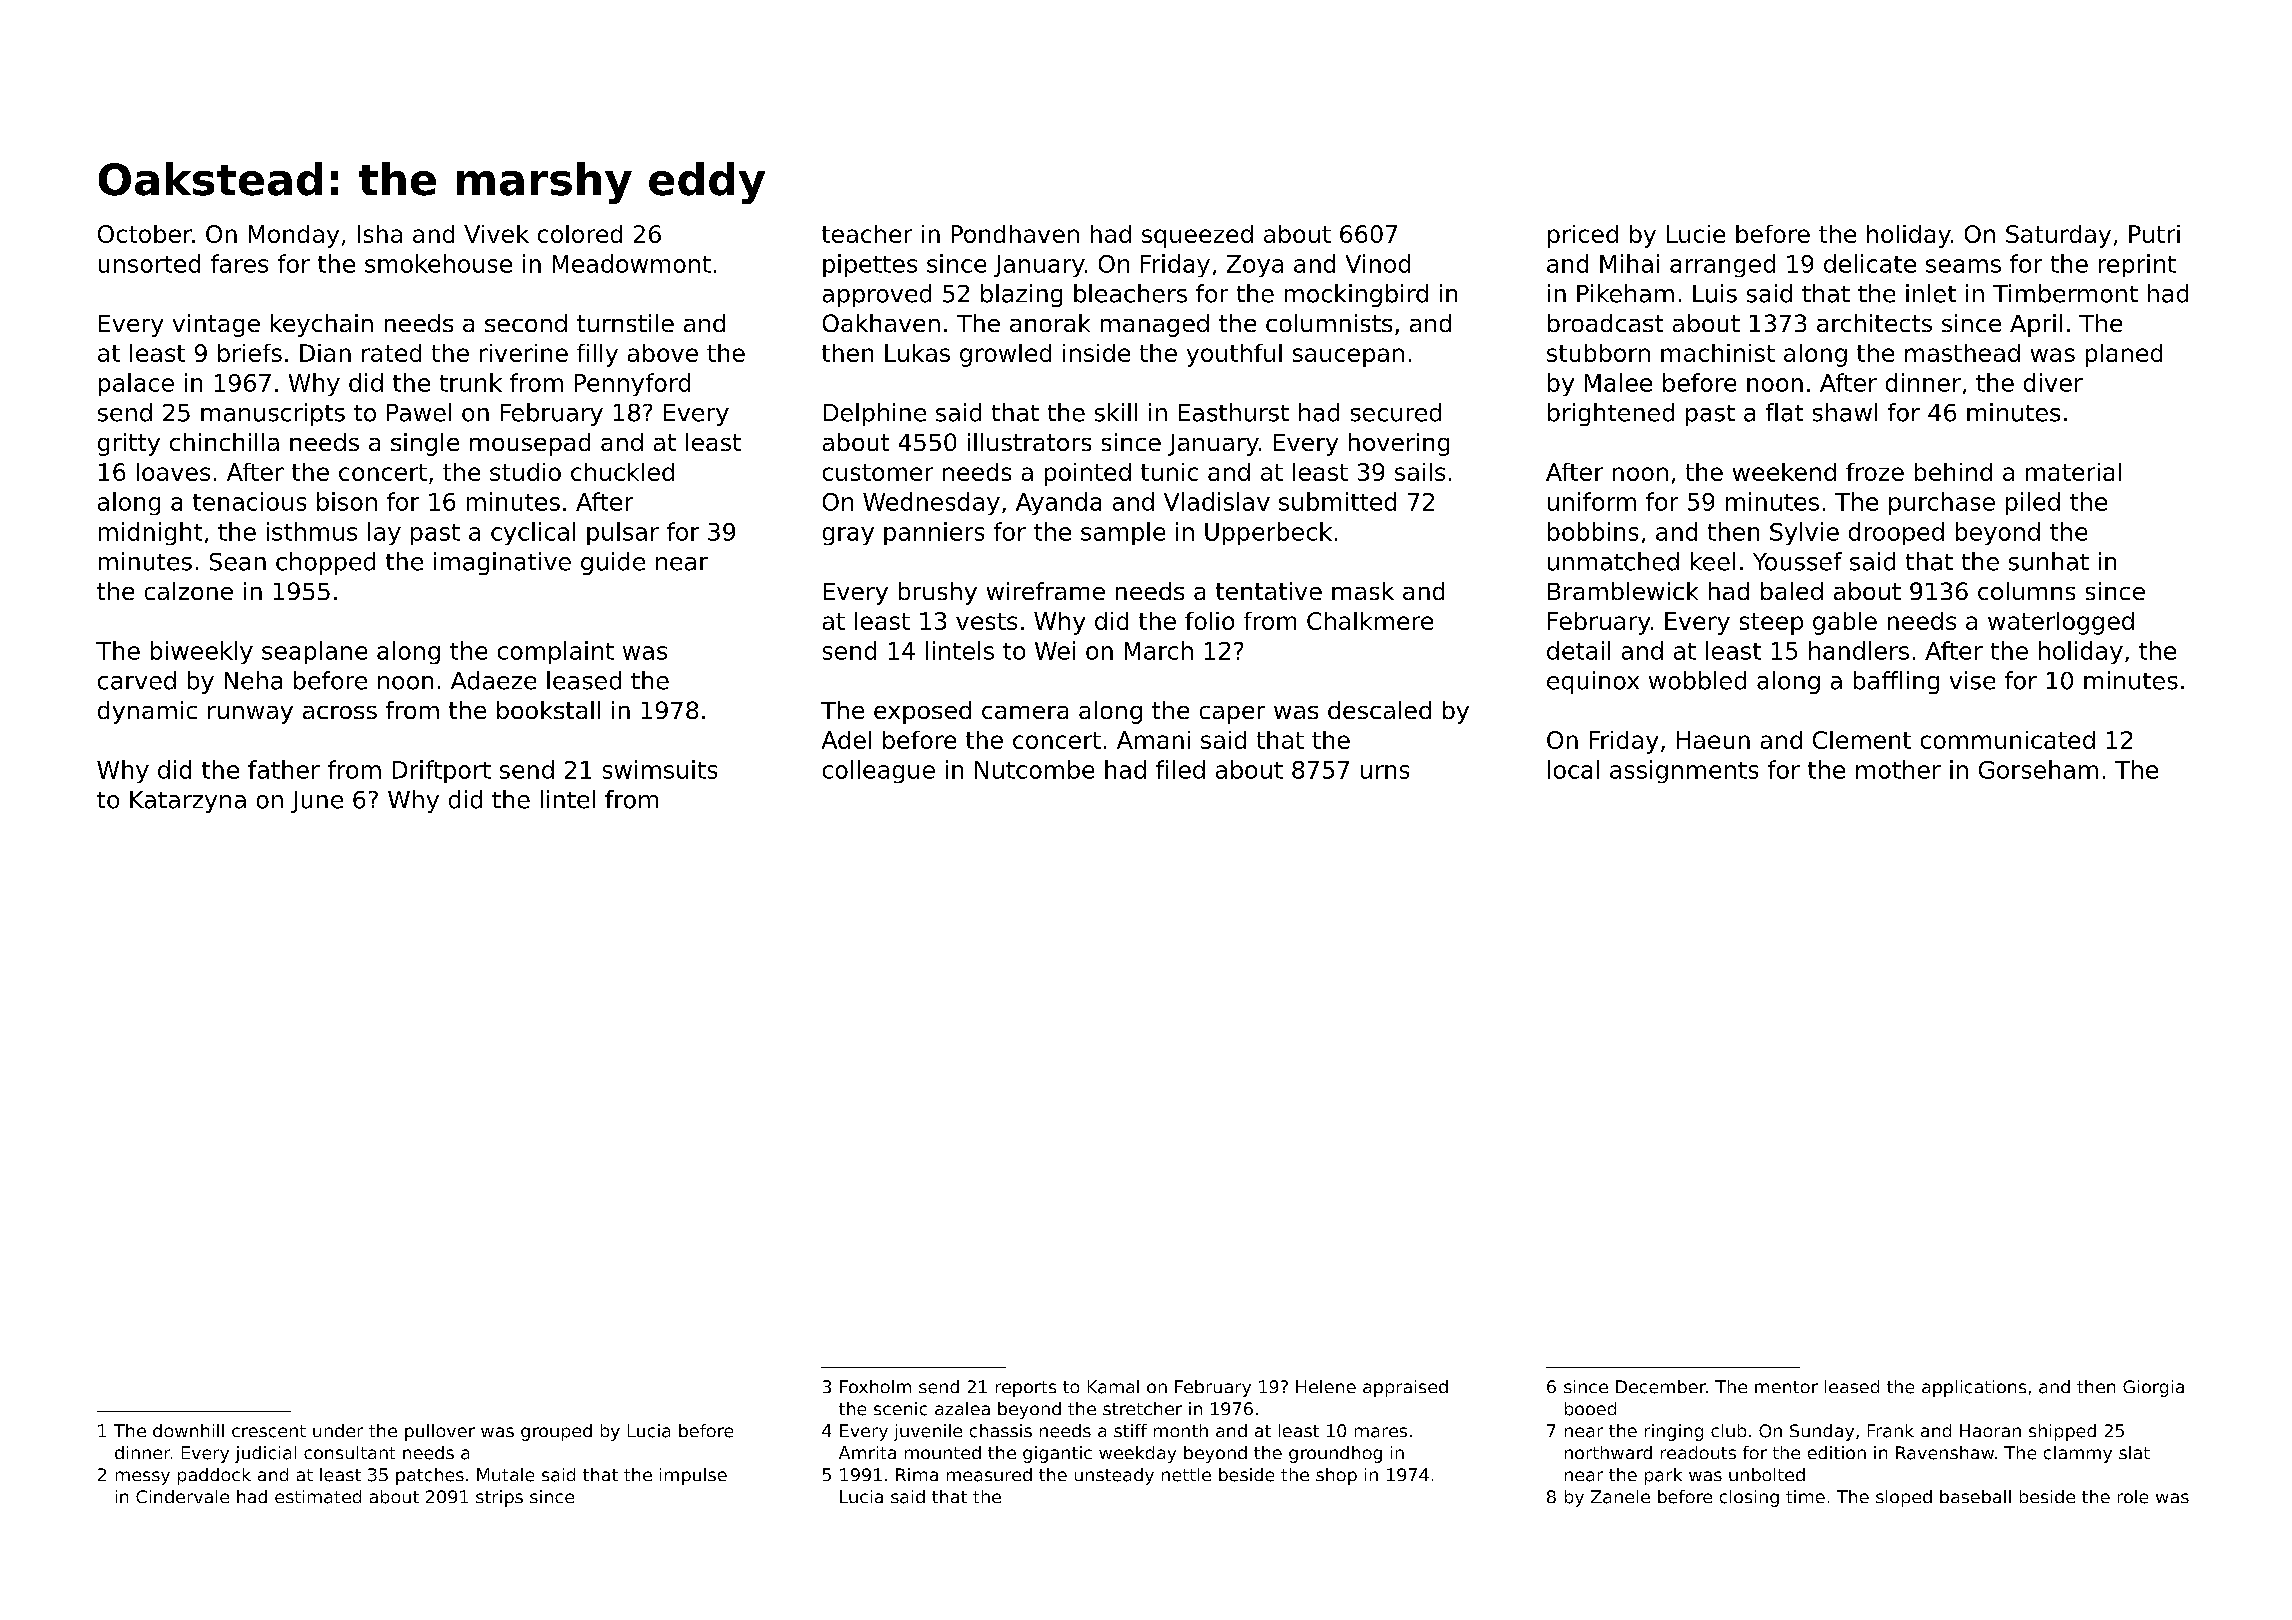 This image has height=1620, width=2292. What do you see at coordinates (533, 533) in the image?
I see `cyclical` at bounding box center [533, 533].
